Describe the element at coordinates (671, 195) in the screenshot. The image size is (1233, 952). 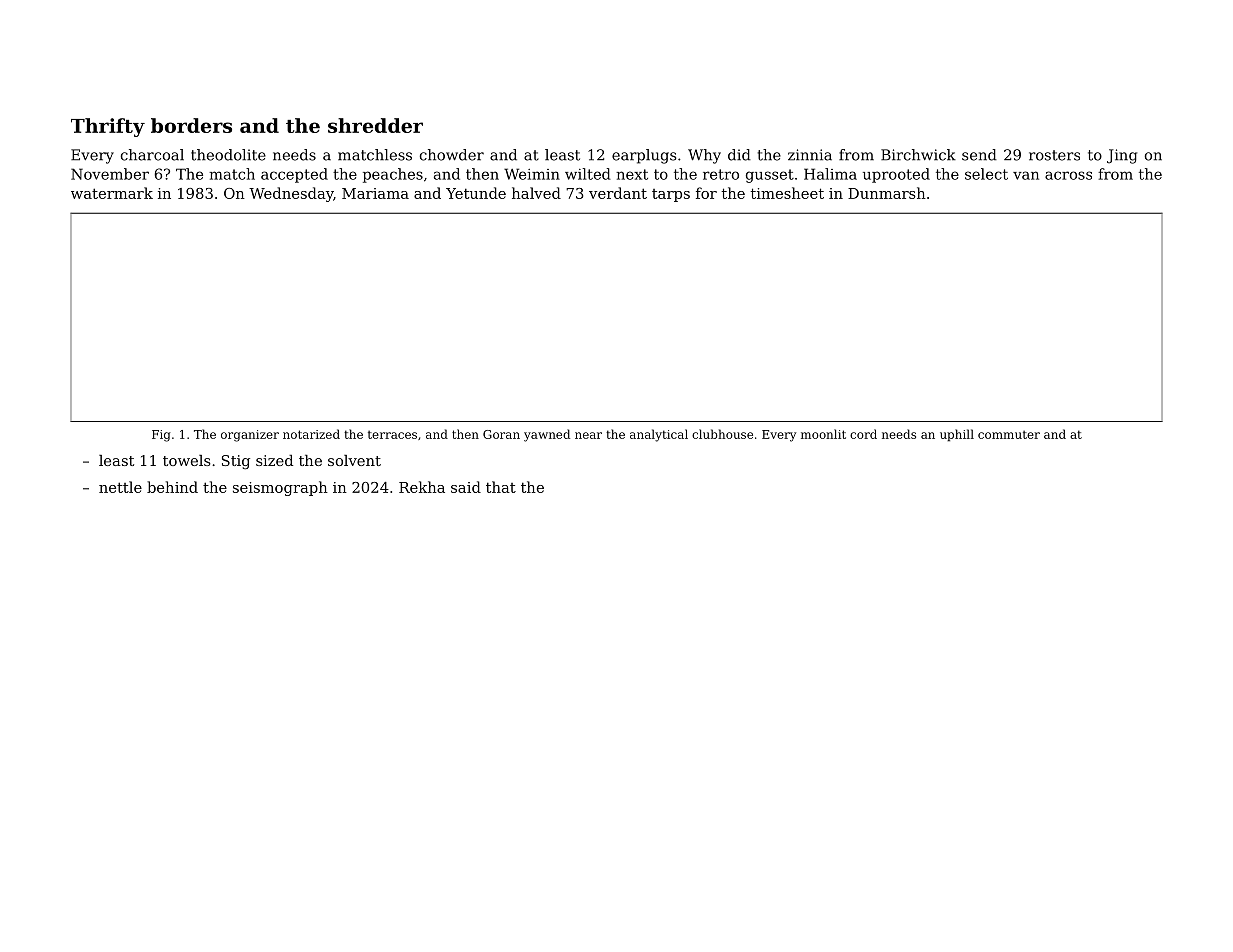
I see `tarps` at that location.
